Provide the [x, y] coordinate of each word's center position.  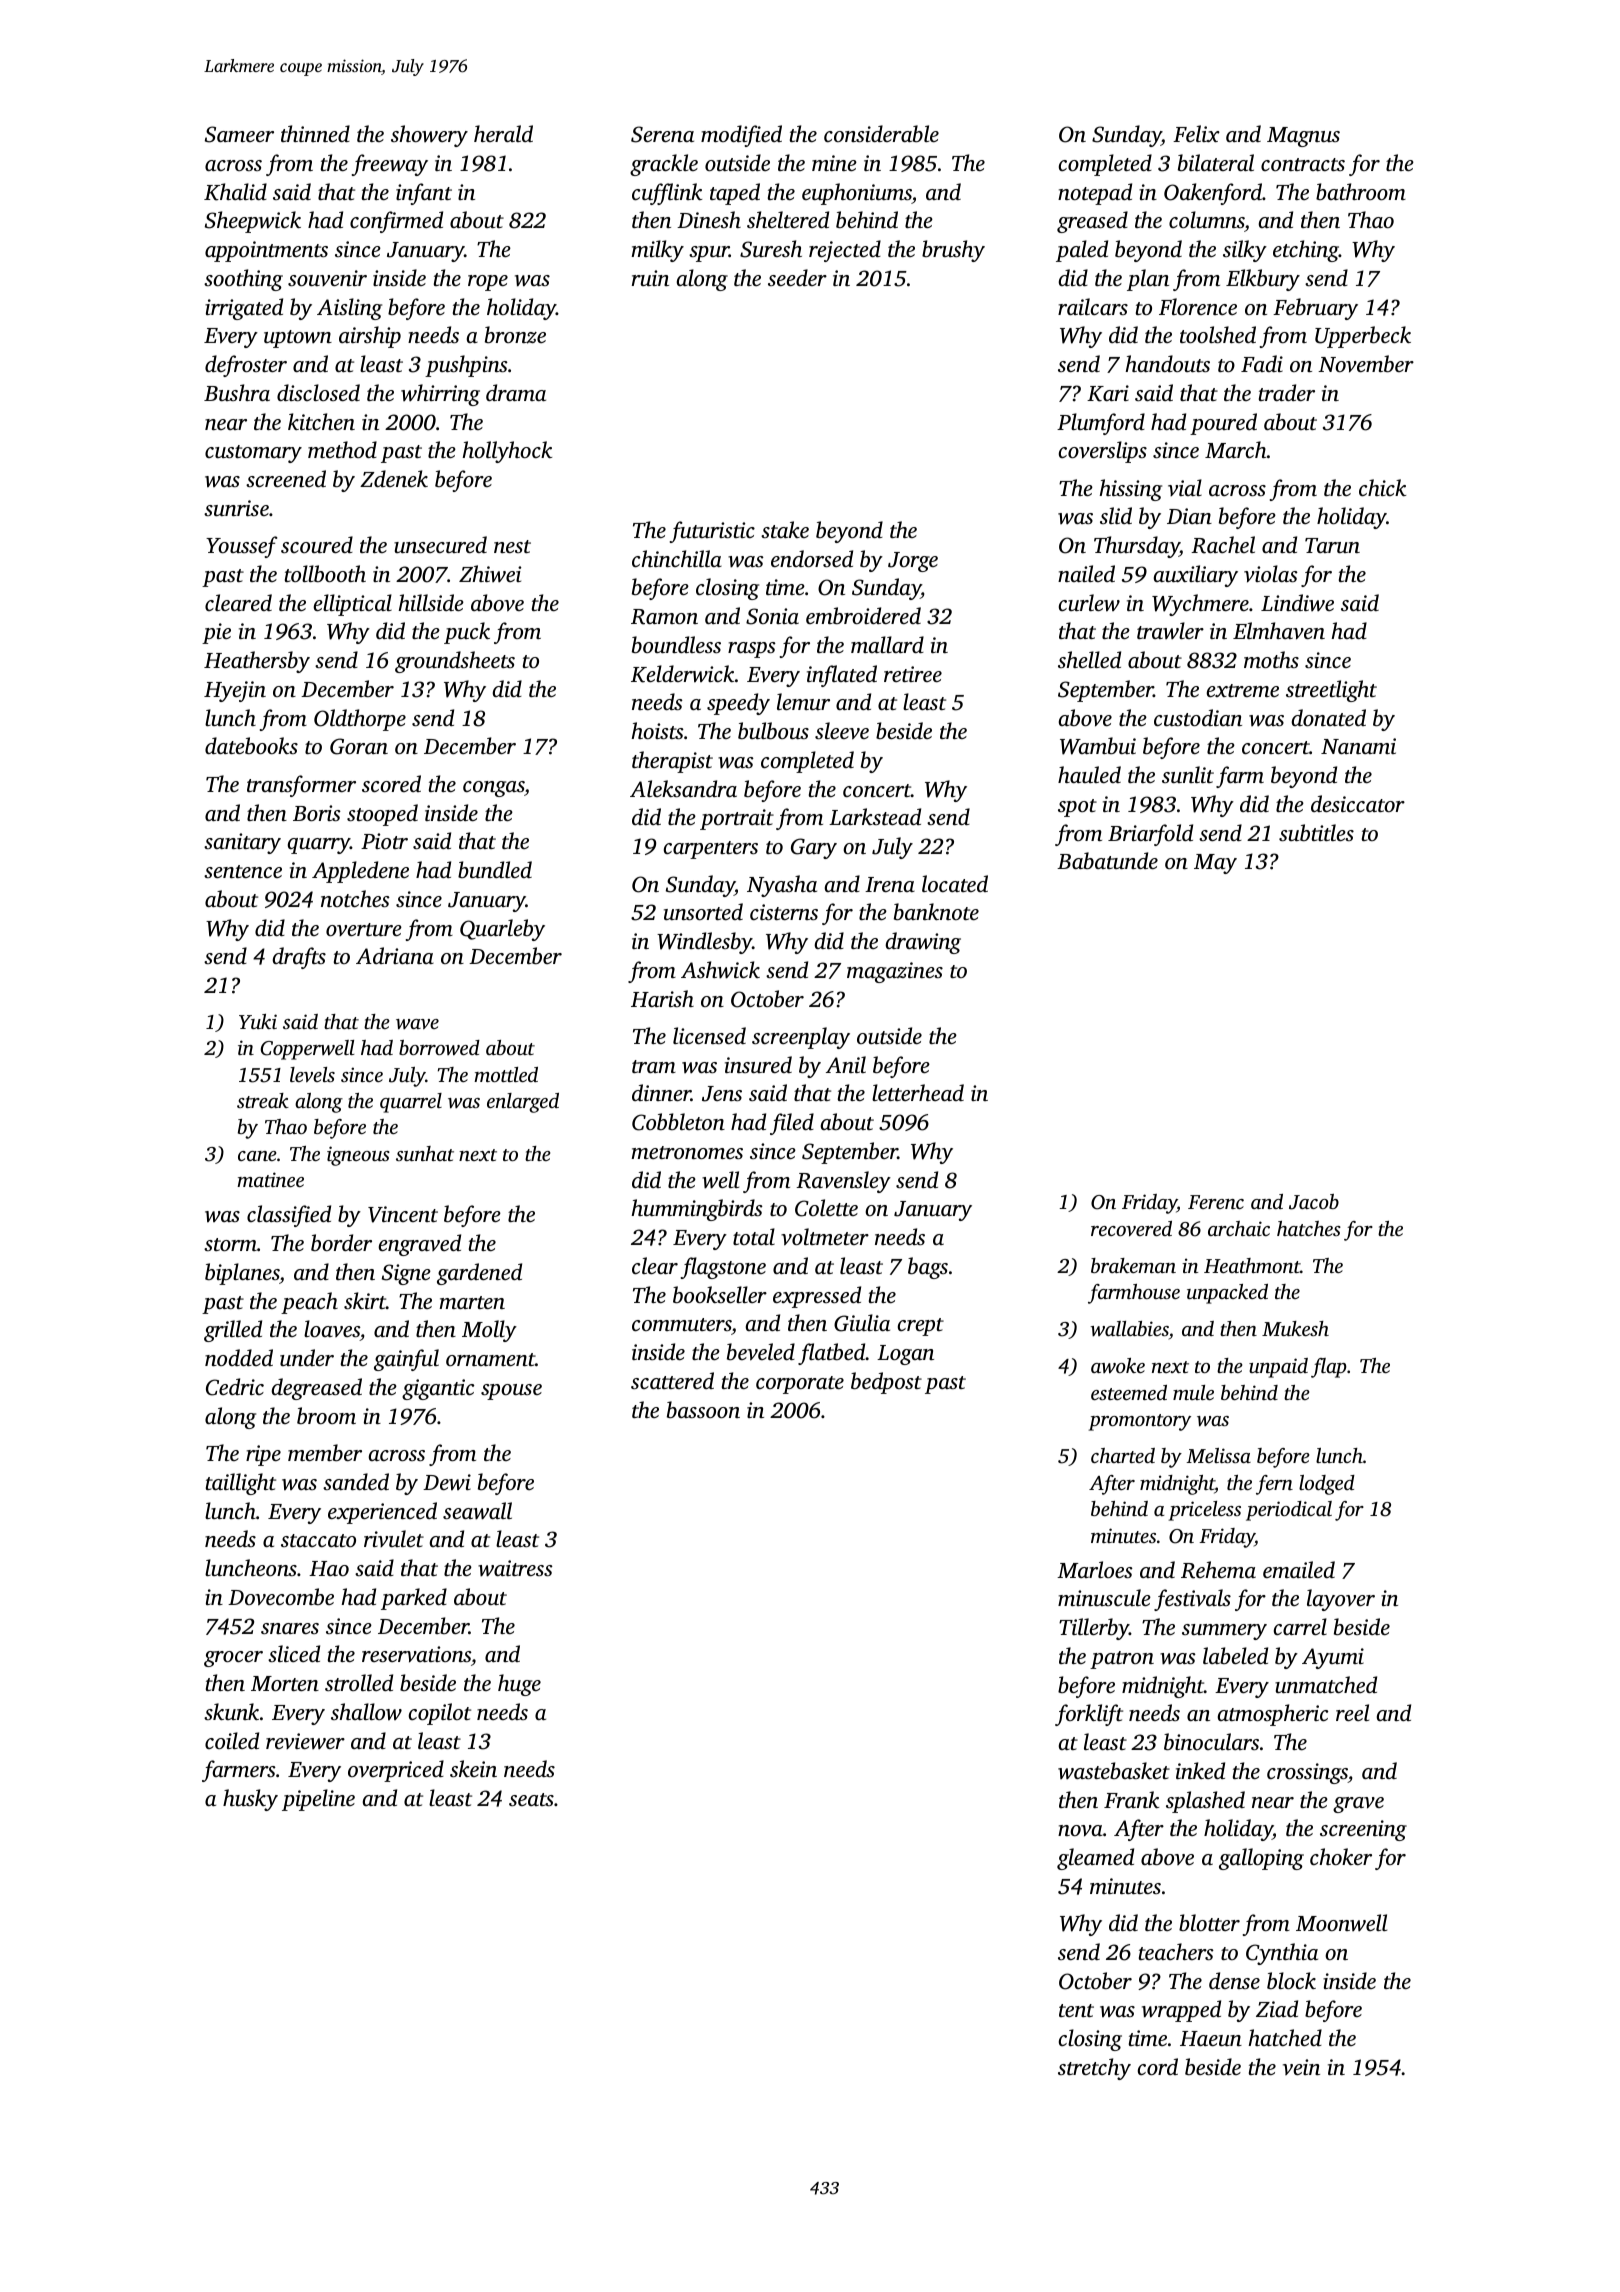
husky [250, 1800]
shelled [1089, 659]
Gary [814, 848]
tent [1076, 2010]
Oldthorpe [360, 720]
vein [1301, 2067]
